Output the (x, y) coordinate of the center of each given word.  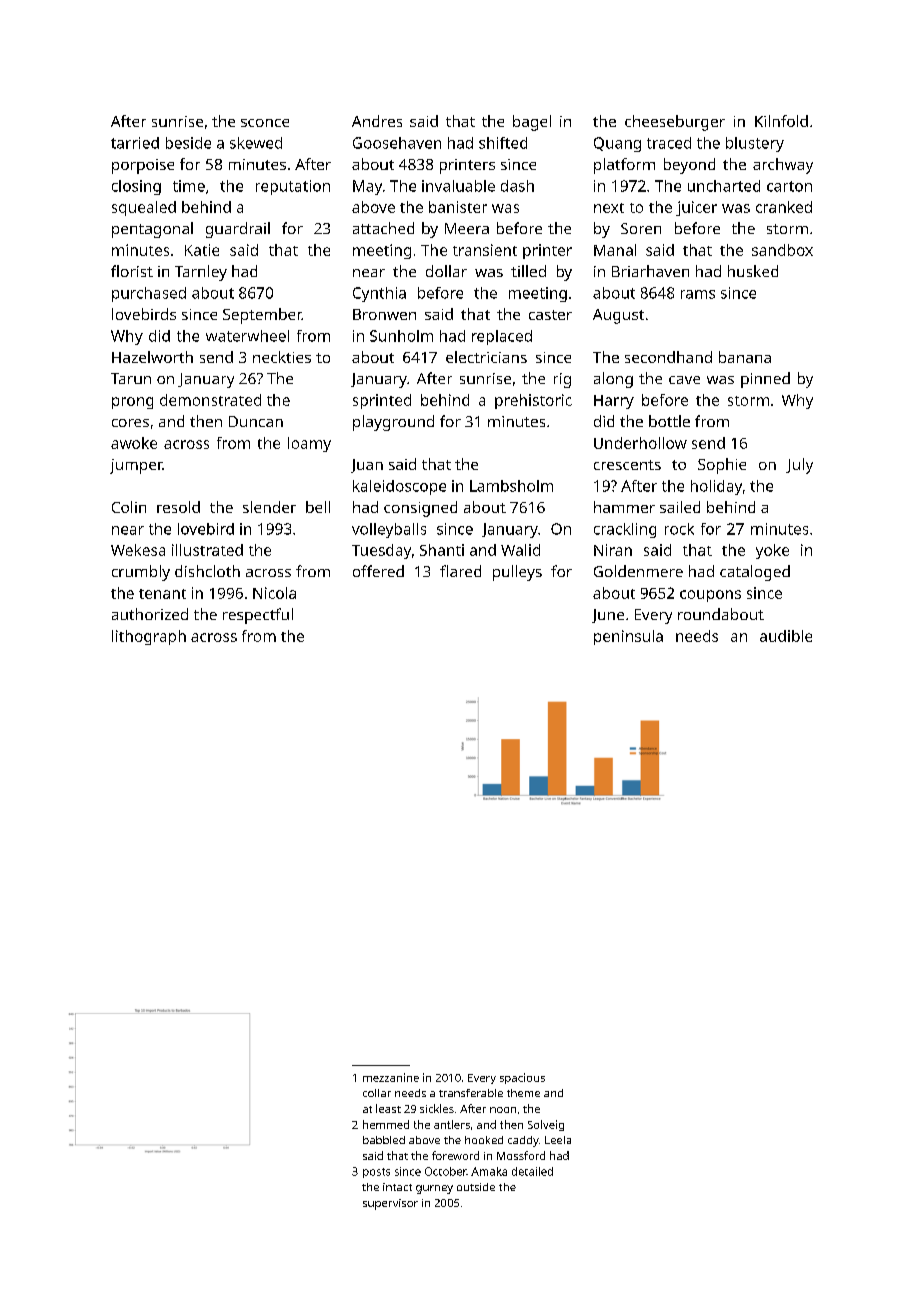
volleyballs (389, 530)
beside (188, 143)
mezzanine (391, 1077)
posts (376, 1173)
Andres (377, 121)
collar (377, 1093)
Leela (558, 1140)
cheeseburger (675, 123)
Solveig (546, 1125)
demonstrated (210, 400)
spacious (522, 1078)
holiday (716, 487)
